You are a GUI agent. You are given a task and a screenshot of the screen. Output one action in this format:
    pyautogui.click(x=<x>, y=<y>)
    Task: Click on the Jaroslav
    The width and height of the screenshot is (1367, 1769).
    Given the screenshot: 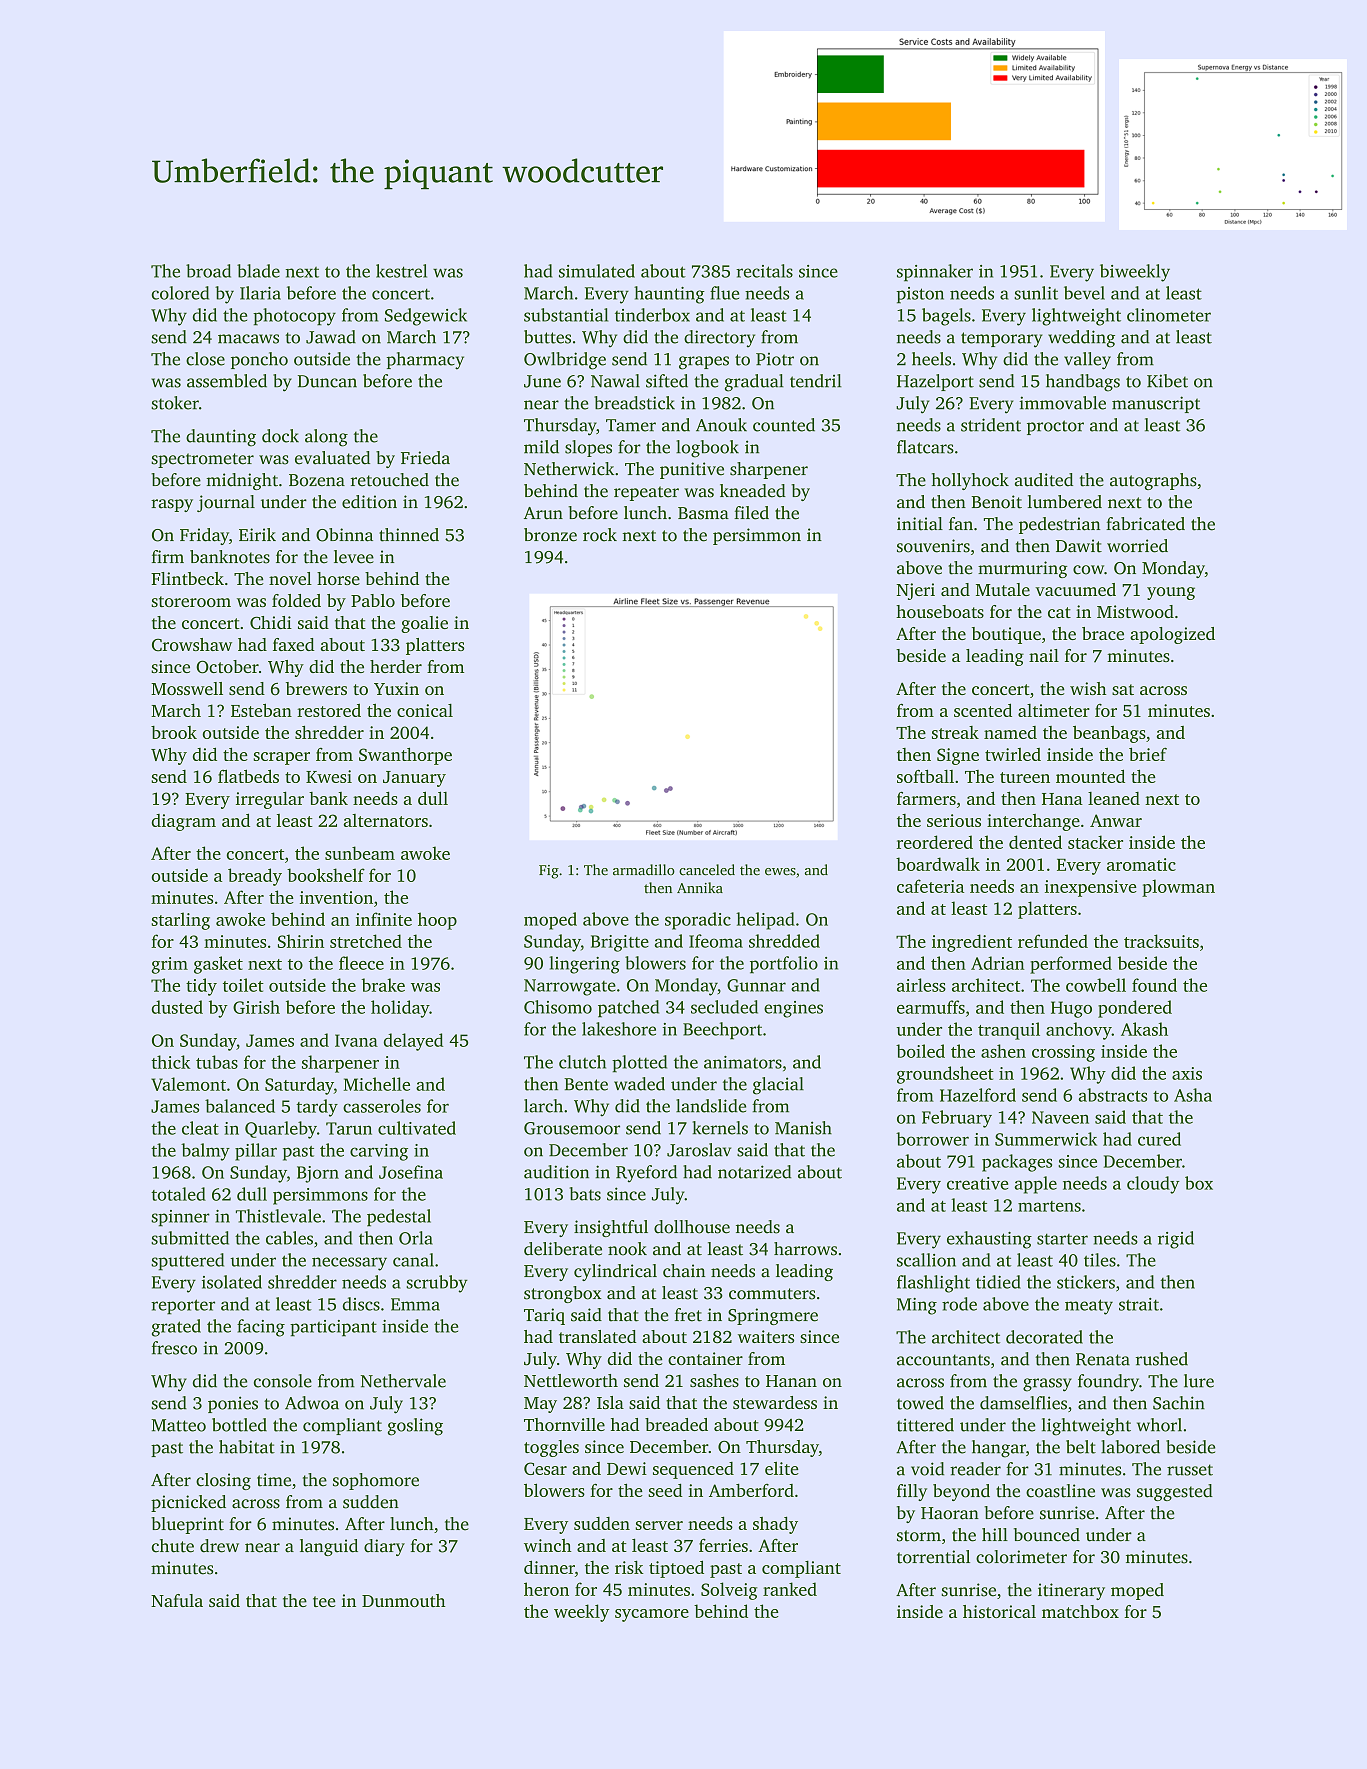 What is the action you would take?
    pyautogui.click(x=699, y=1150)
